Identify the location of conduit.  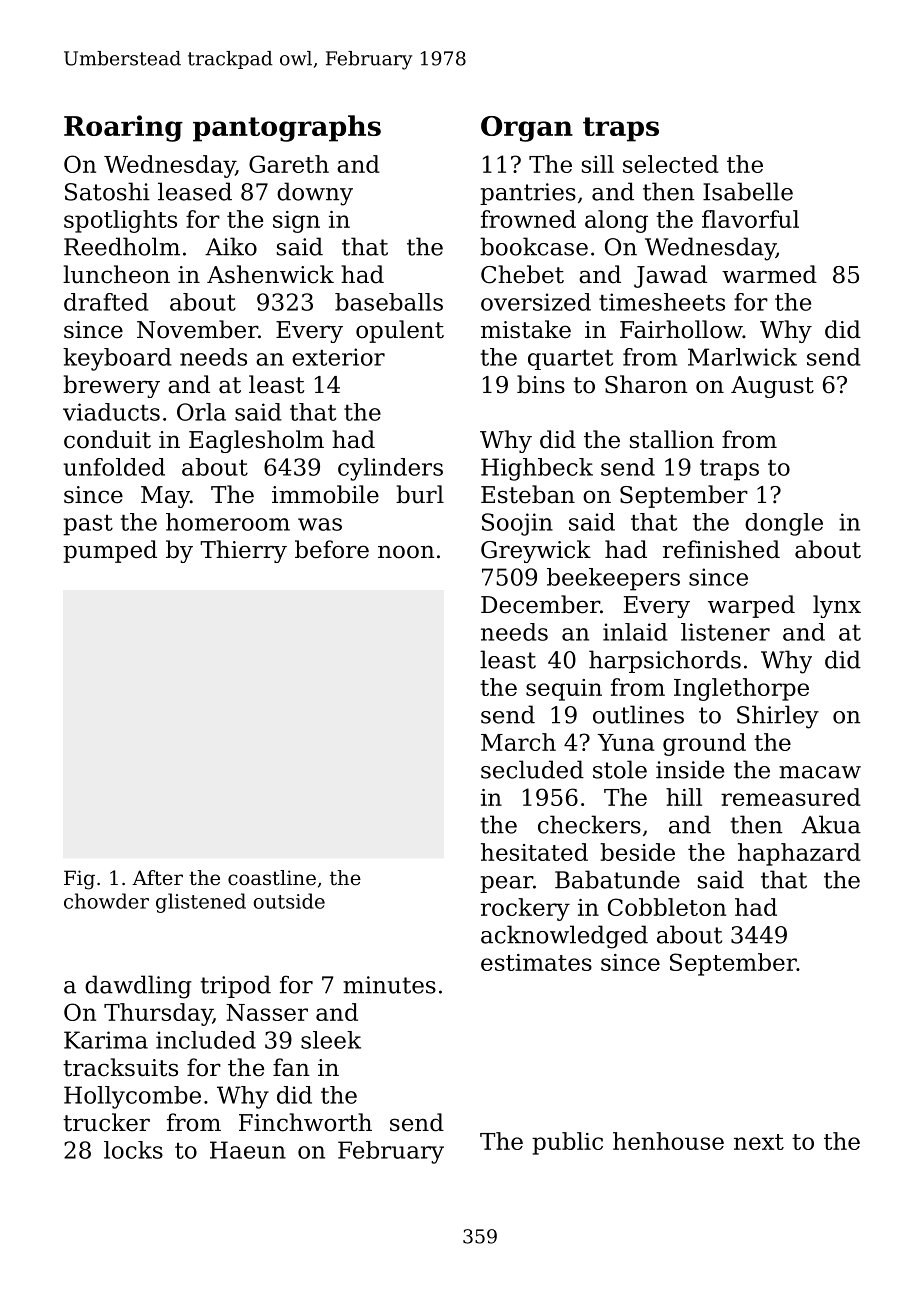
(107, 439).
